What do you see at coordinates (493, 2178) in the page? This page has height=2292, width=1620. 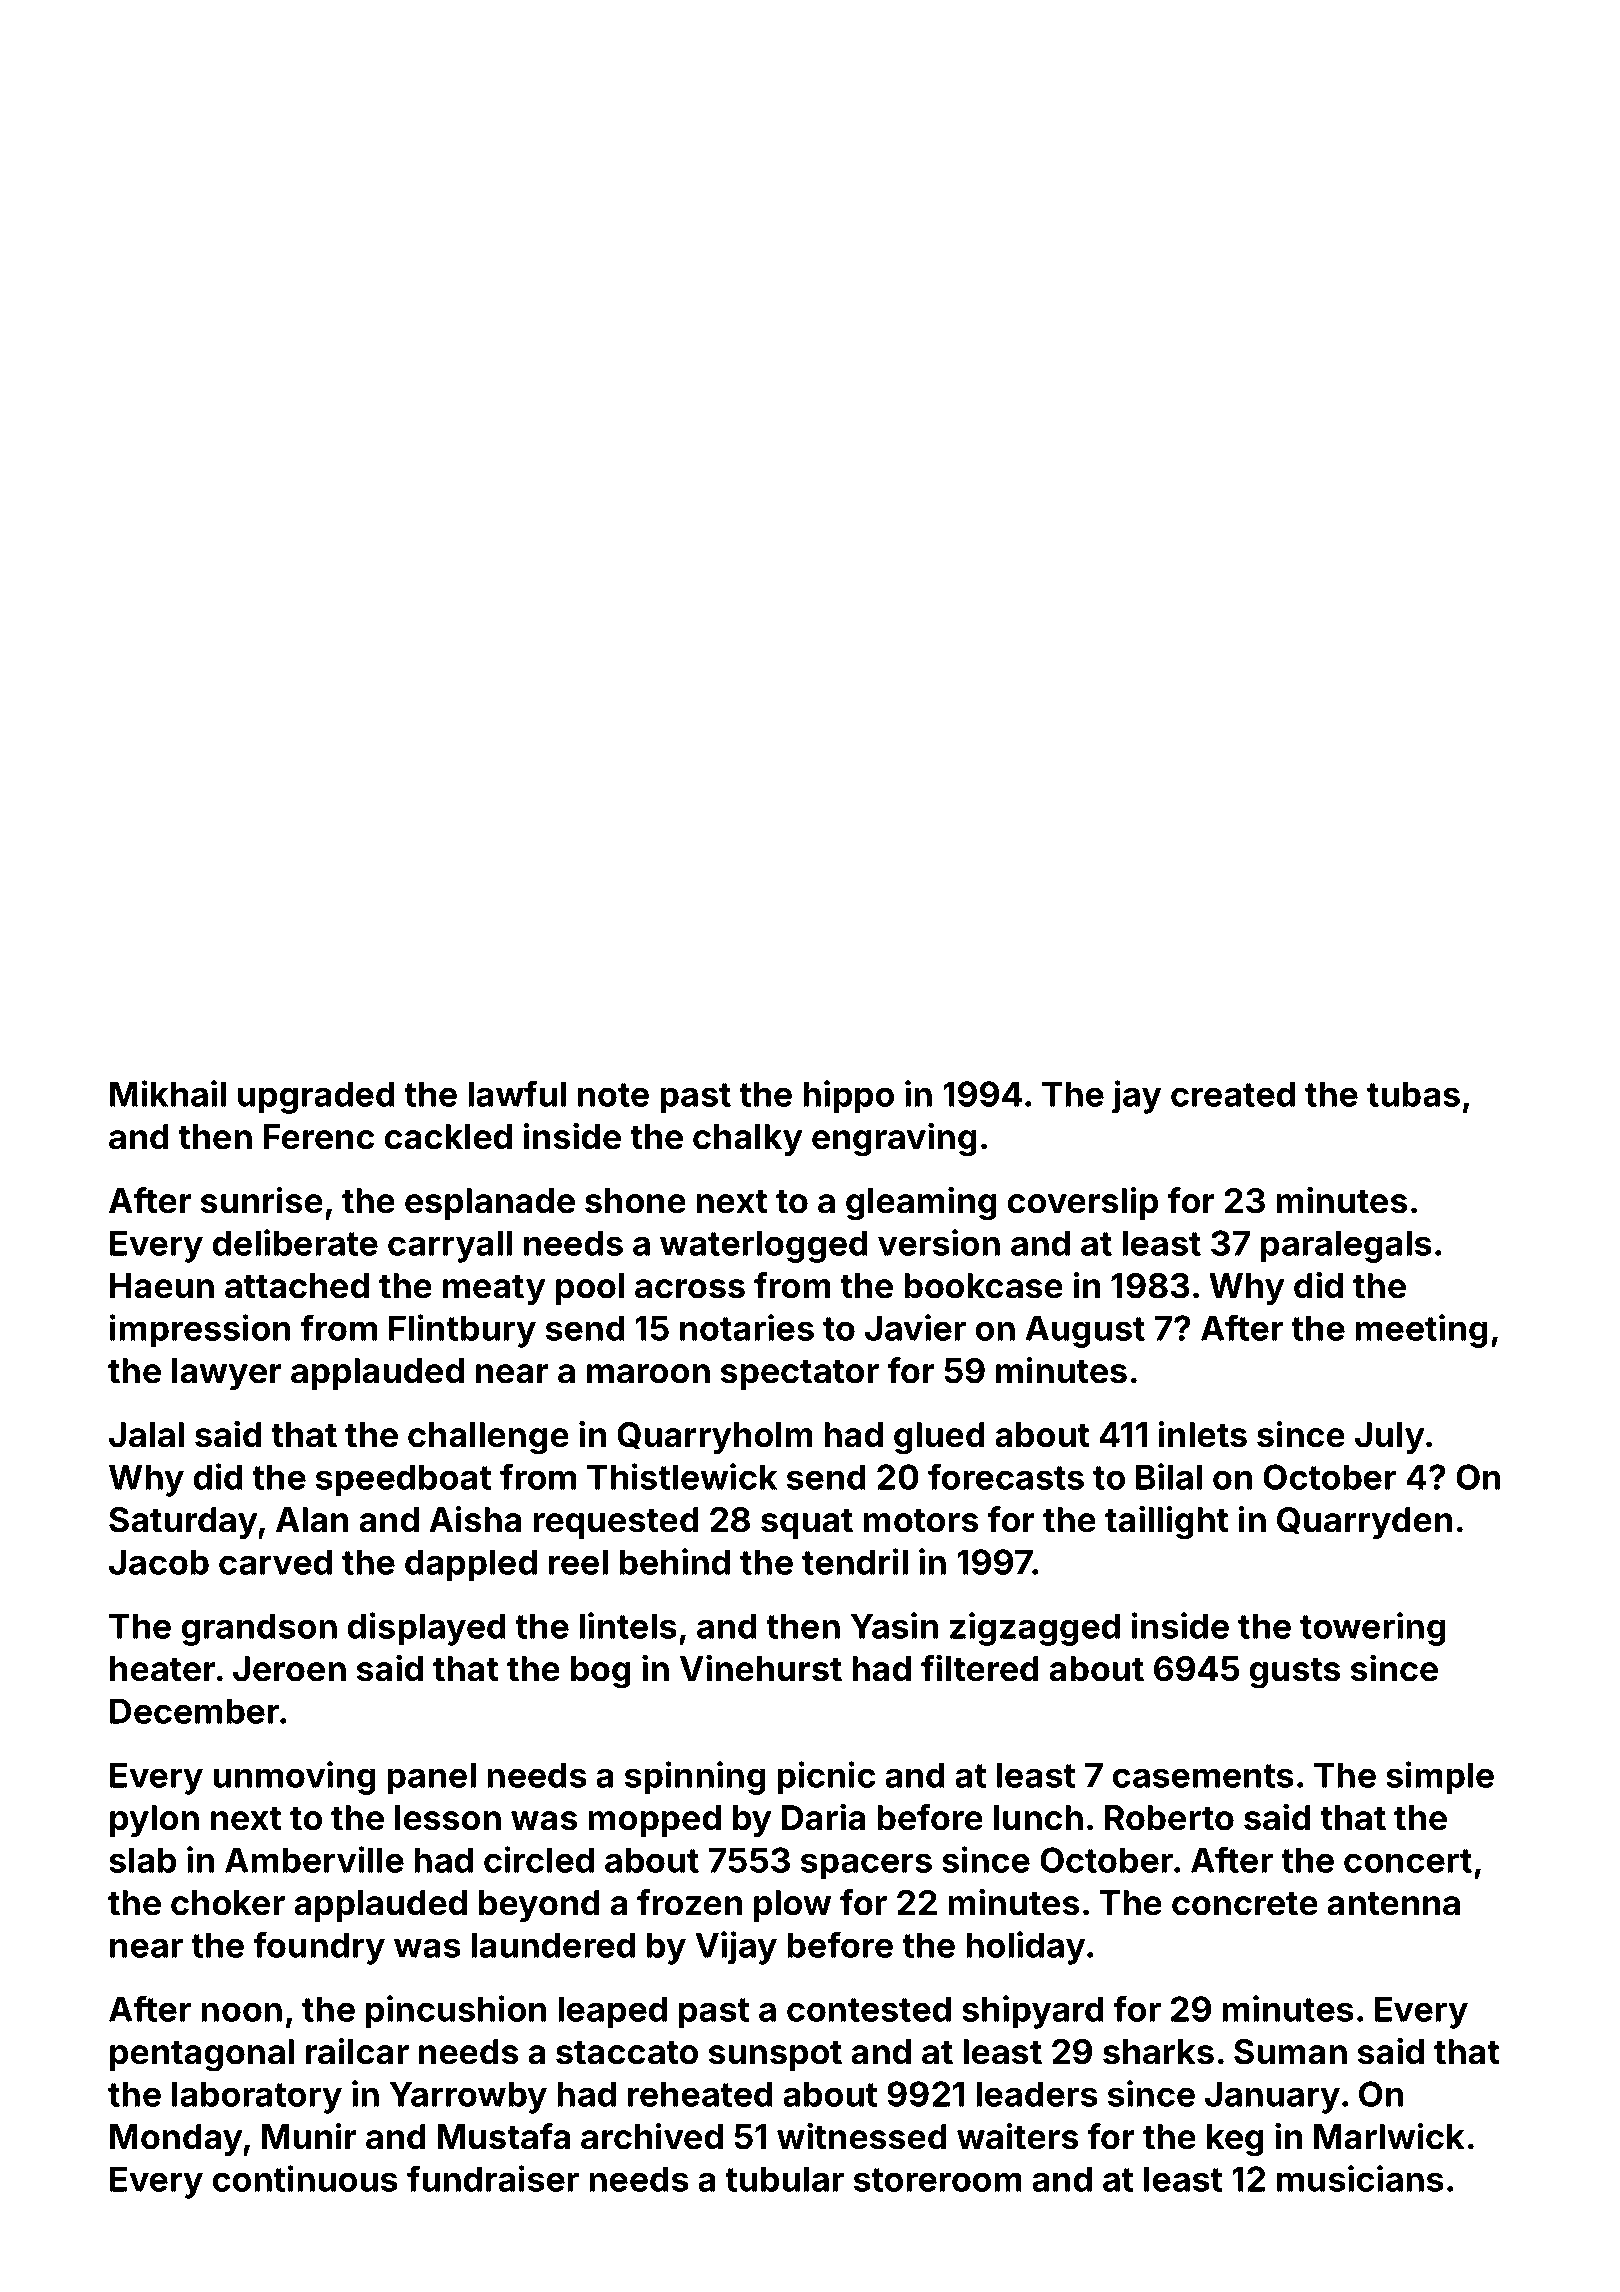 I see `fundraiser` at bounding box center [493, 2178].
